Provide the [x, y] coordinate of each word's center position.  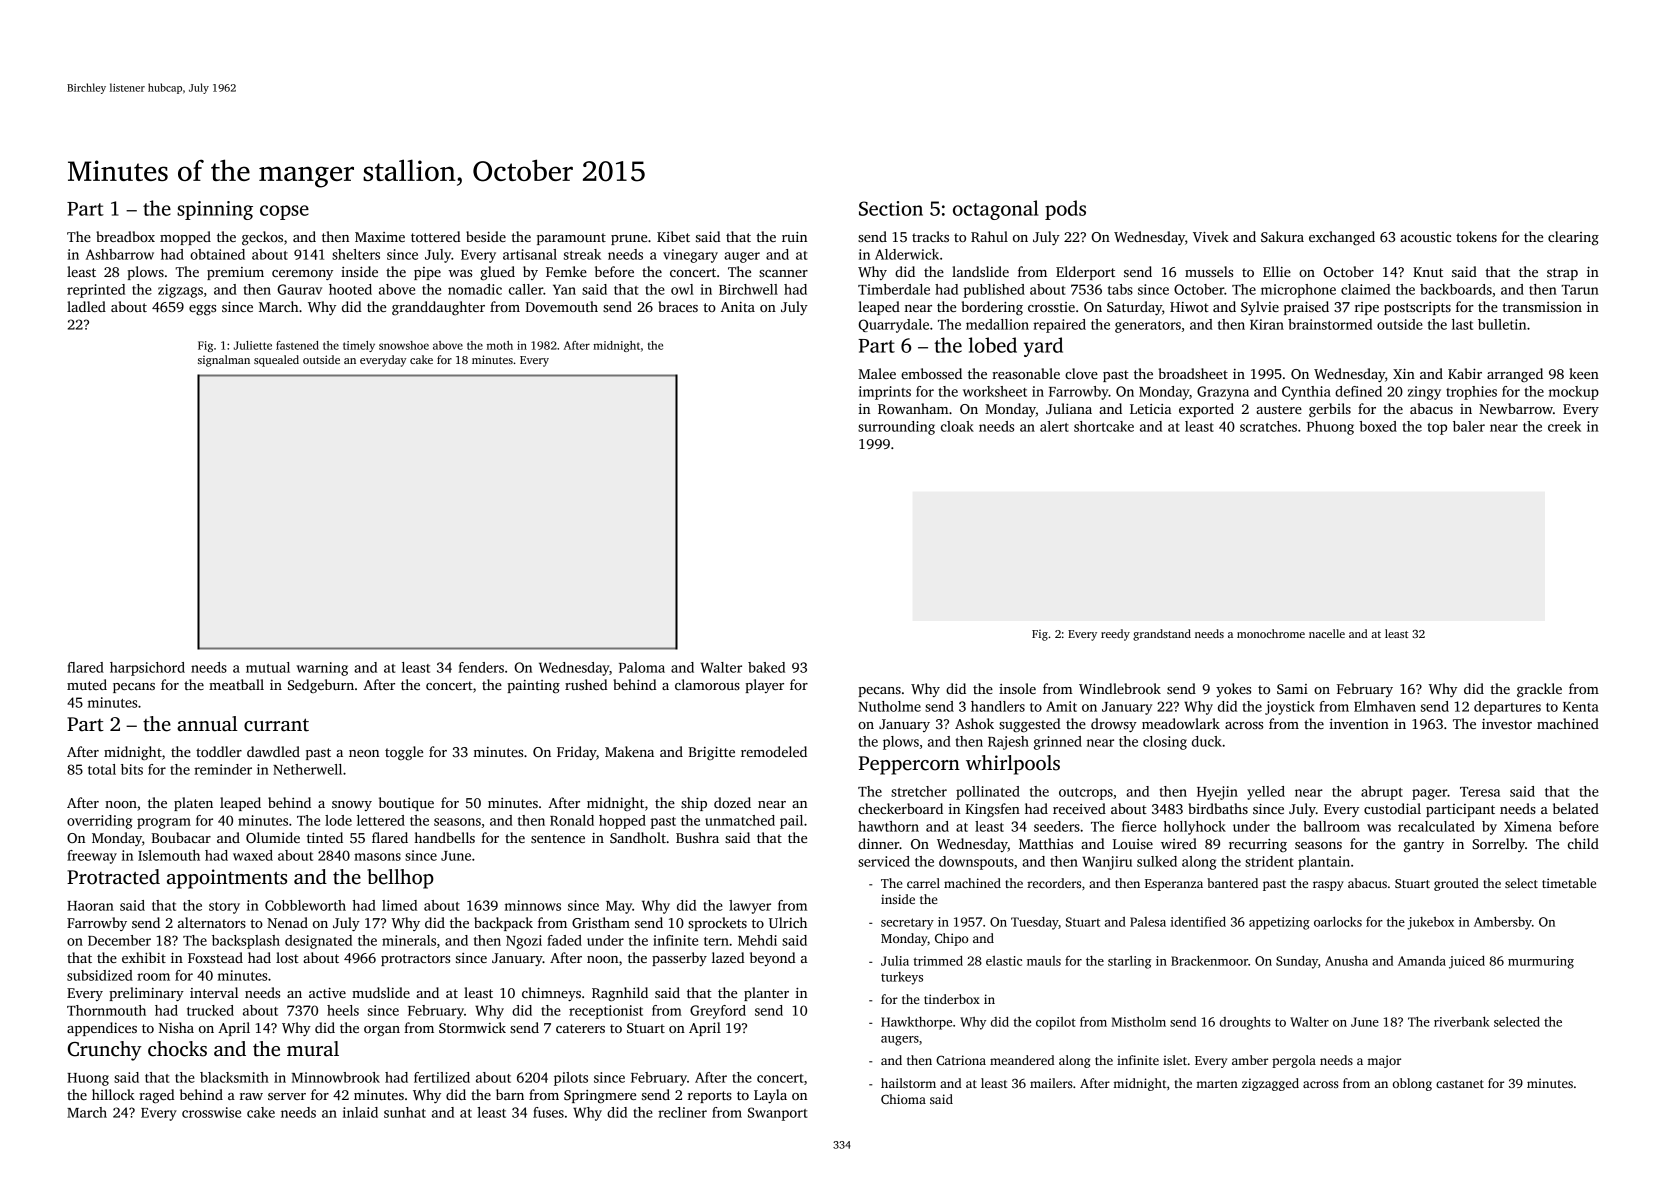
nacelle [1327, 633]
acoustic [1425, 237]
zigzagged [1270, 1084]
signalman [224, 361]
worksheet [995, 391]
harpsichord [147, 669]
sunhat [405, 1112]
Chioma [903, 1099]
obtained [217, 254]
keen [1584, 373]
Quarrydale [893, 326]
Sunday [1297, 962]
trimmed [938, 960]
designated [318, 942]
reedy [1115, 635]
